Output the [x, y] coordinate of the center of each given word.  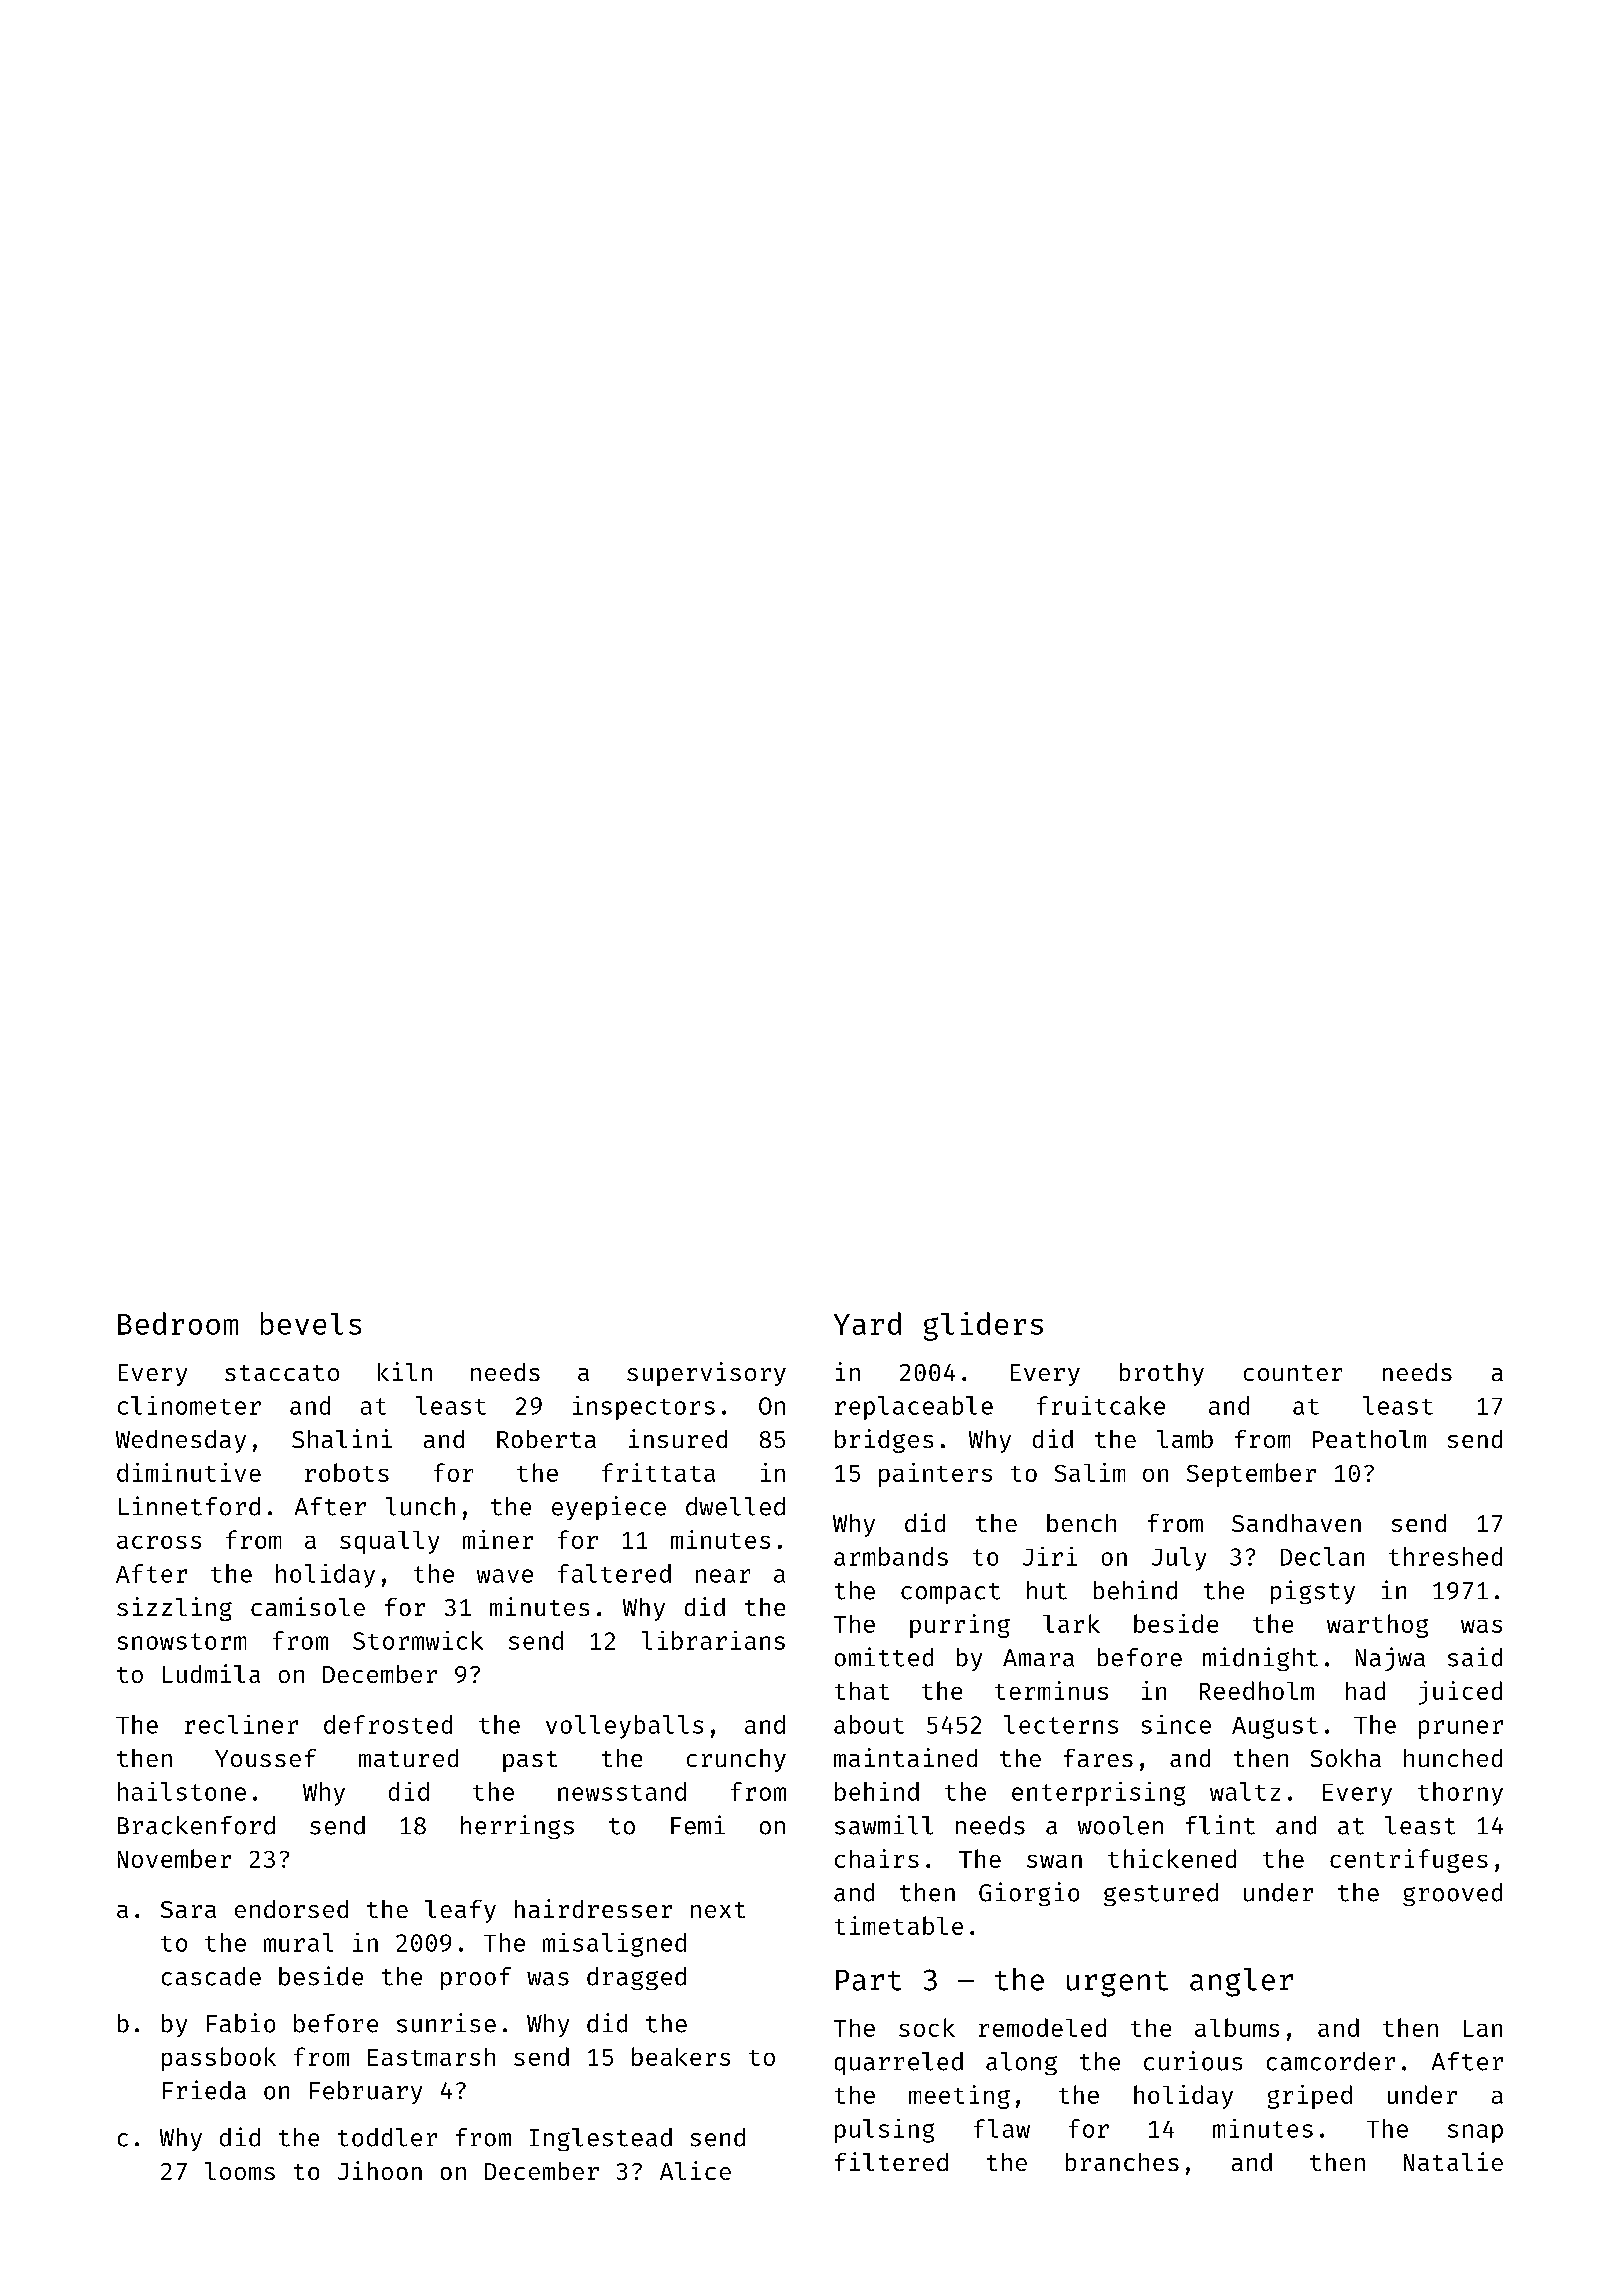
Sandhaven [1296, 1523]
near [723, 1576]
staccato [282, 1373]
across [159, 1542]
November [174, 1858]
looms [240, 2171]
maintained [905, 1757]
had [1365, 1690]
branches [1122, 2162]
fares [1098, 1758]
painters [935, 1475]
